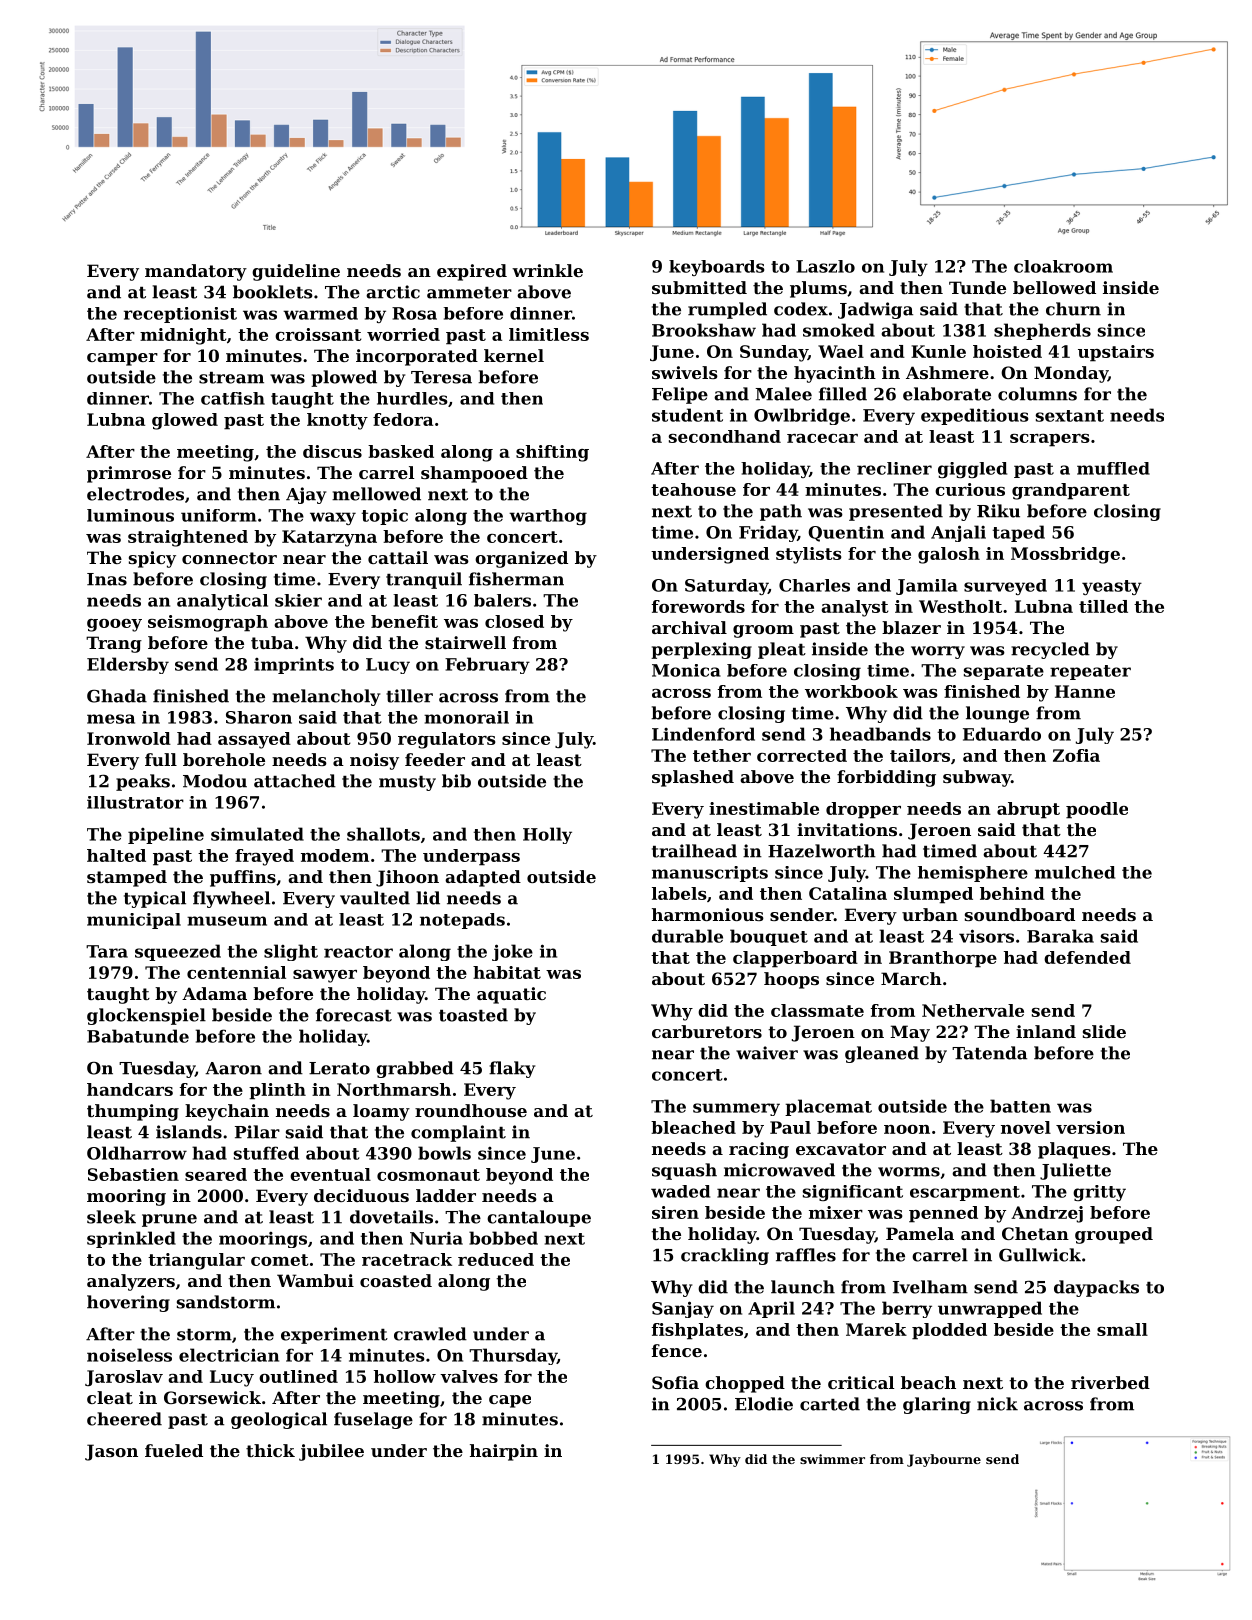 The image size is (1252, 1620). I want to click on Jaybourne, so click(944, 1460).
